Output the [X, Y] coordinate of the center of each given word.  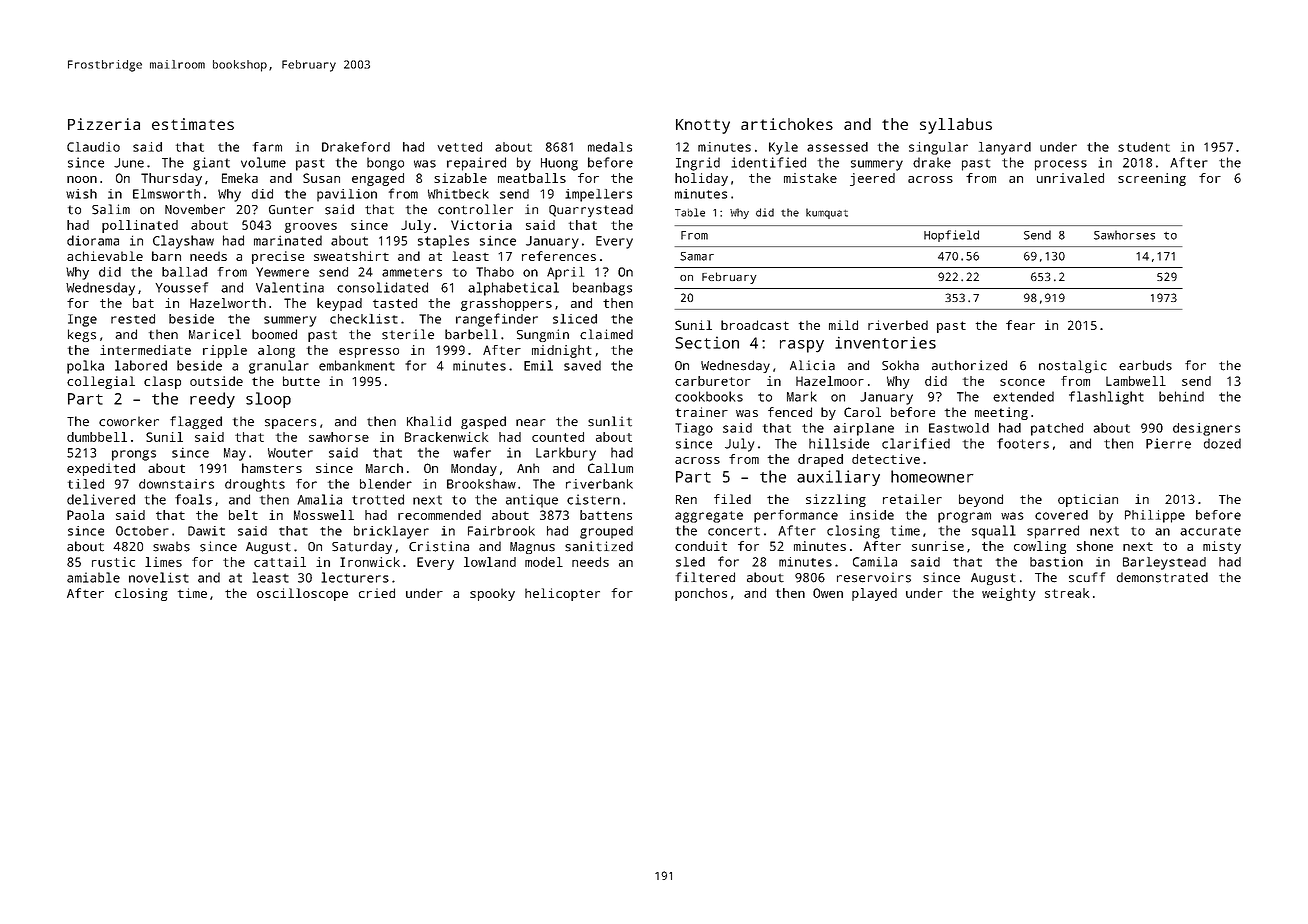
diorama [93, 240]
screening [1152, 179]
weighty [1009, 594]
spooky [492, 594]
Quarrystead [591, 210]
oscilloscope [302, 594]
